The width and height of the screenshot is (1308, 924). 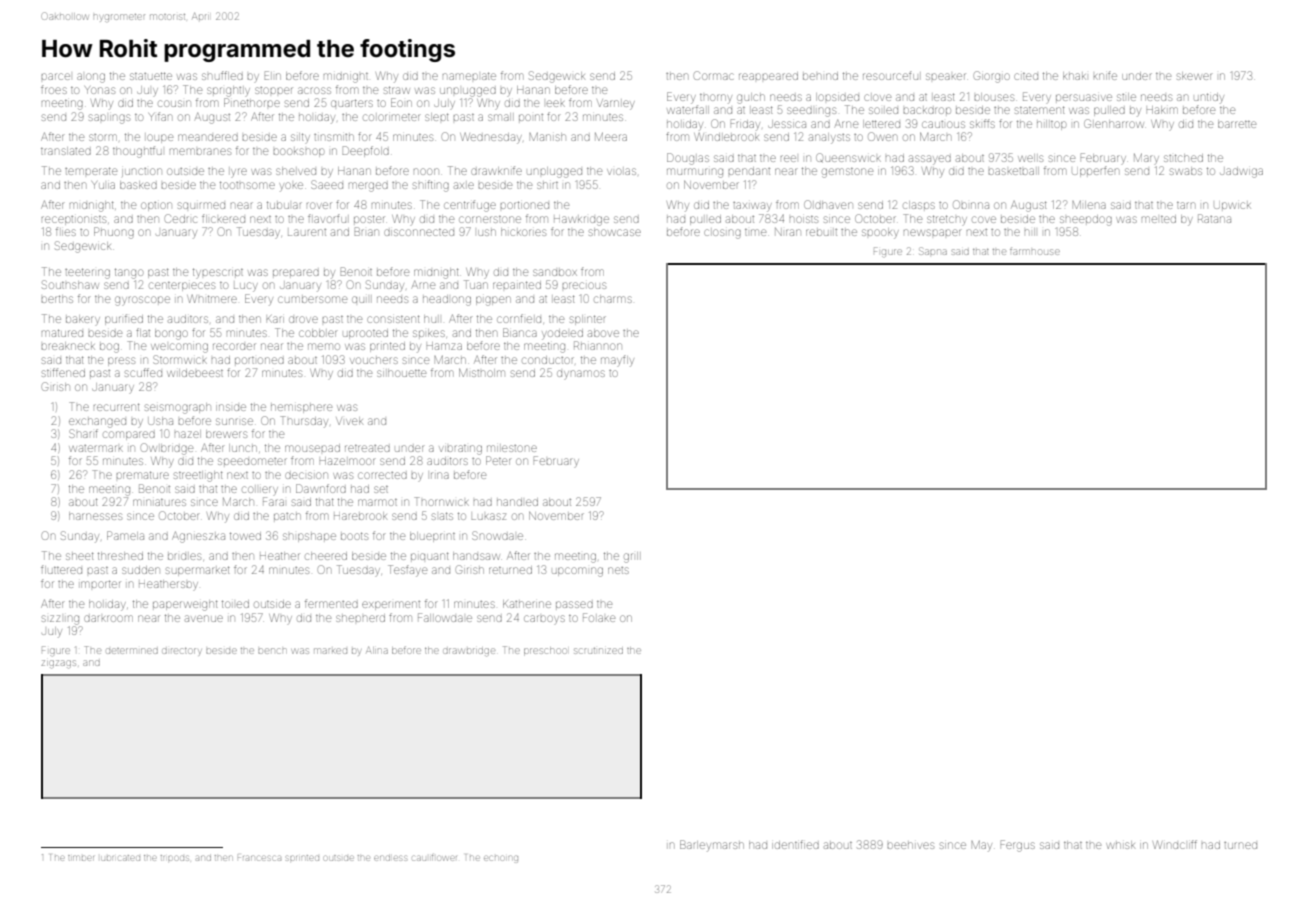 I want to click on decision, so click(x=306, y=475).
